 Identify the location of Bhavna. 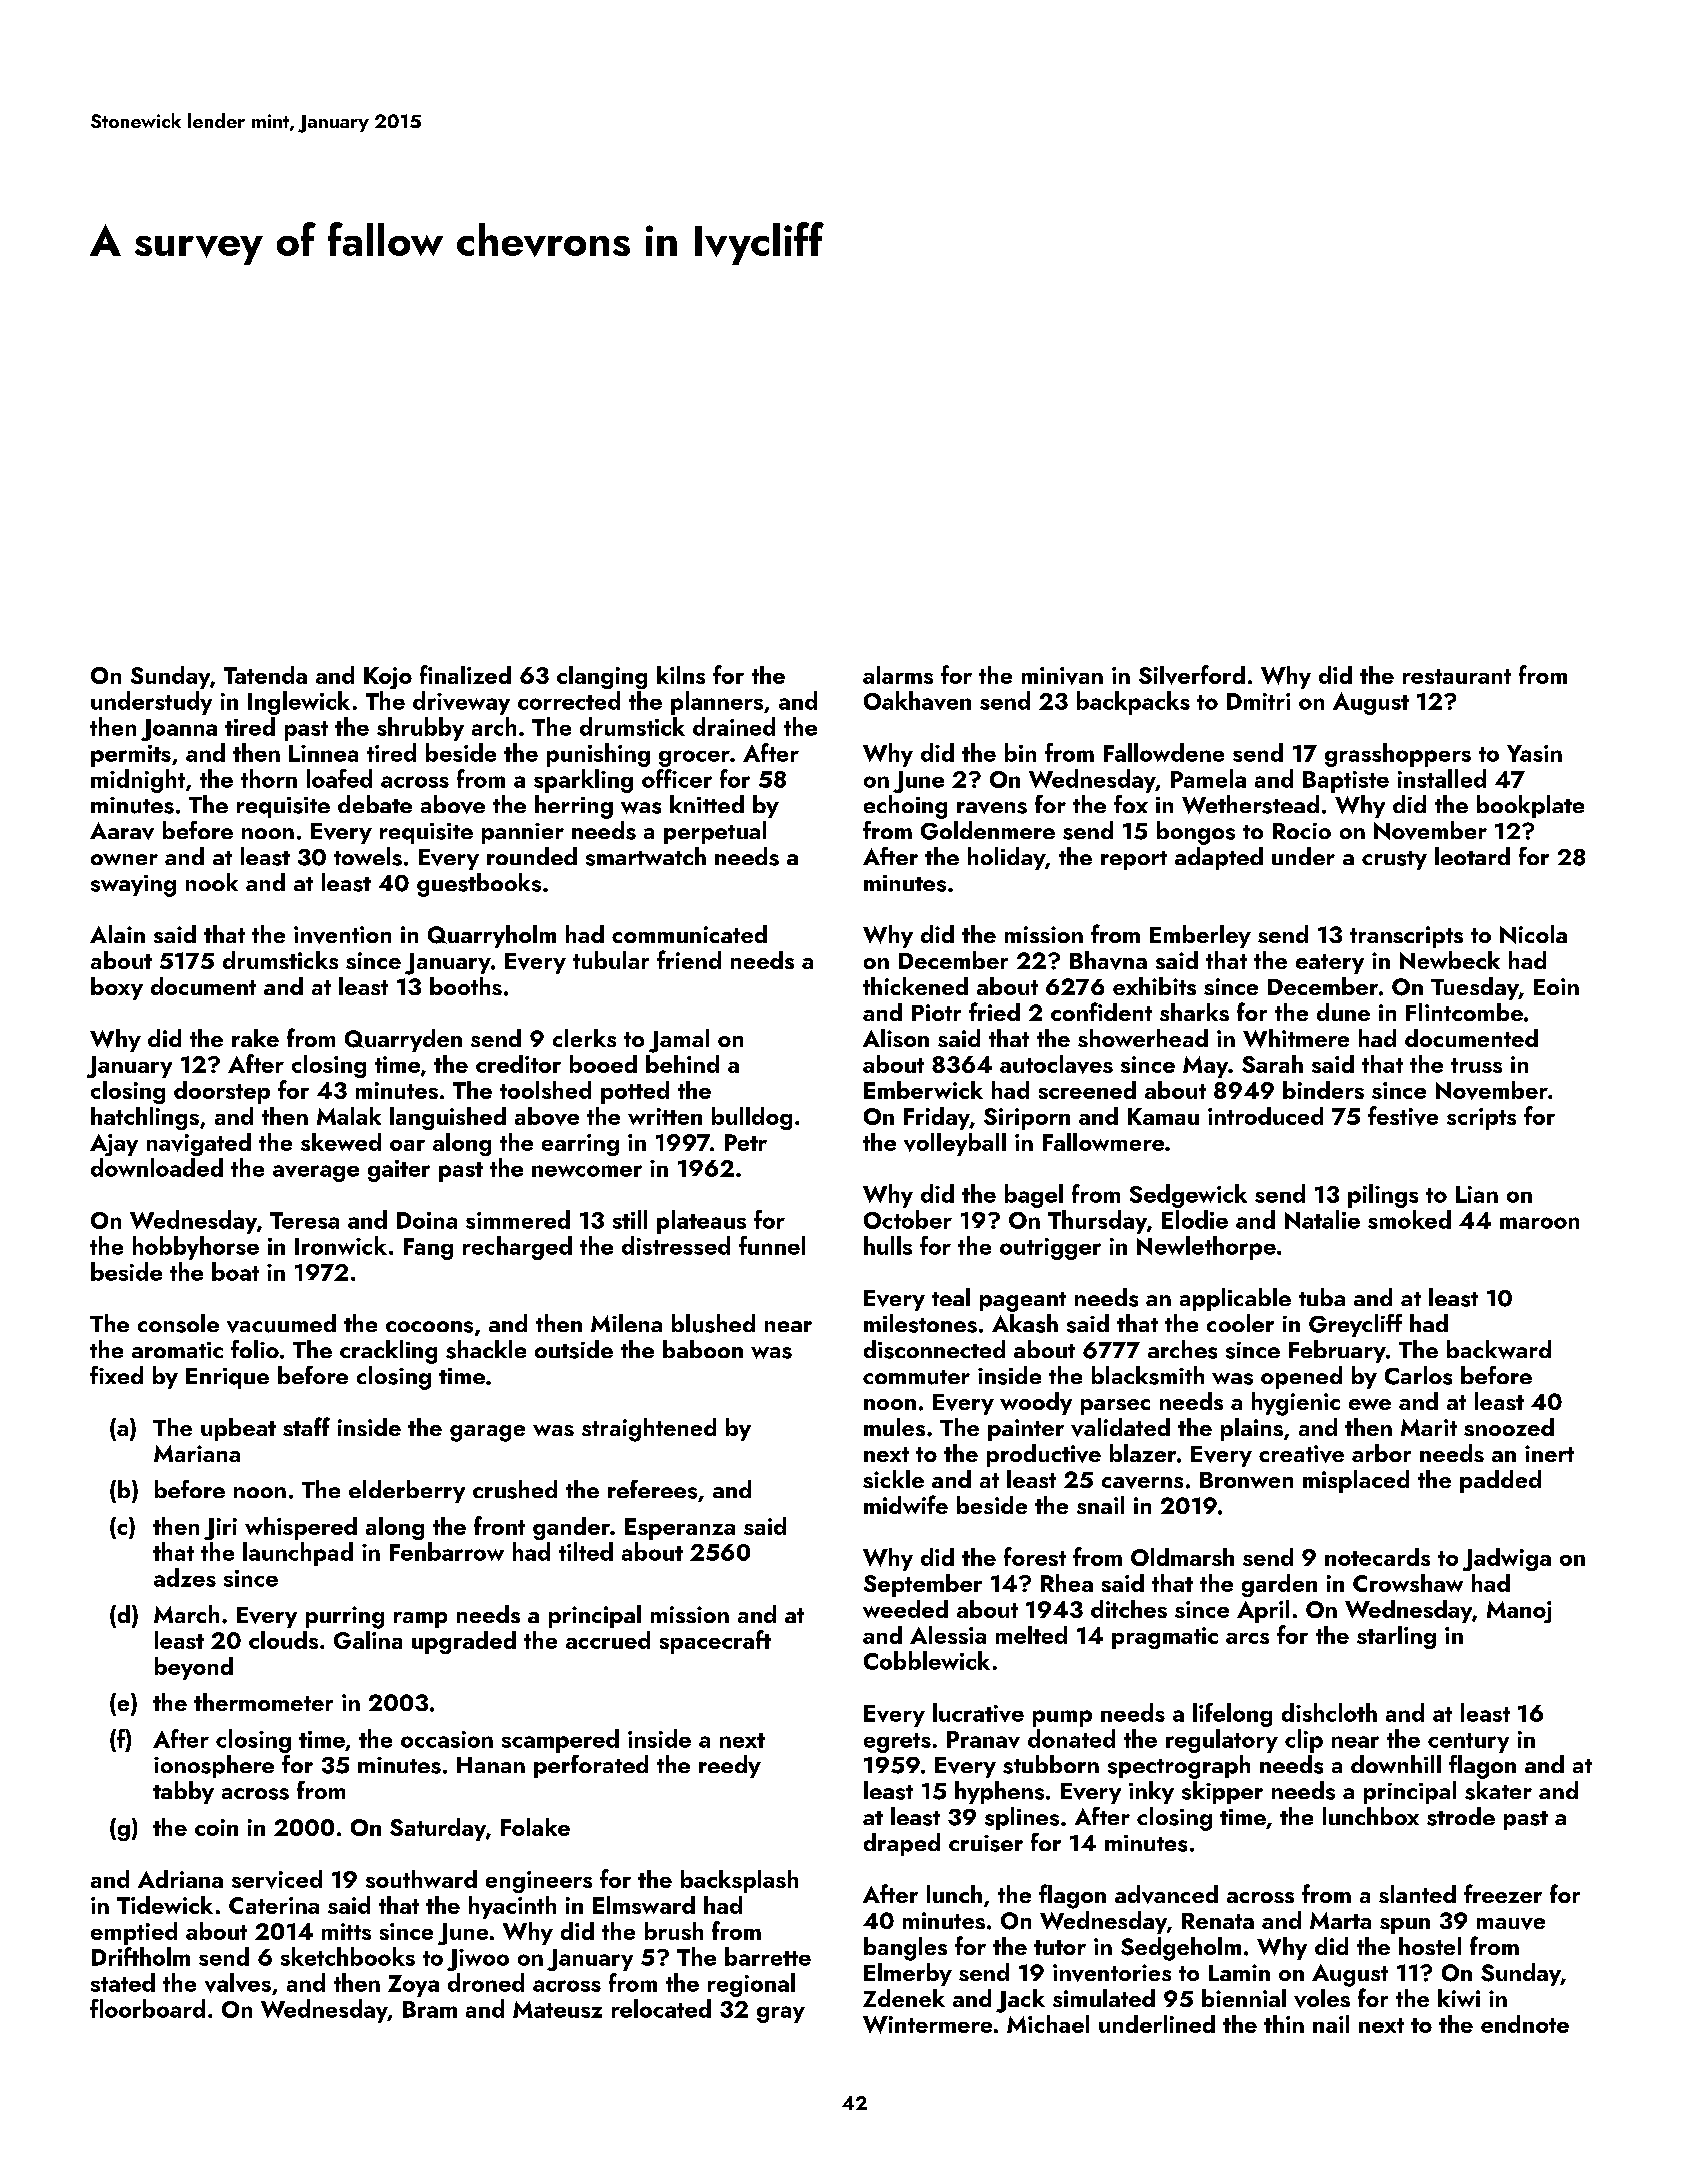
(1108, 960).
